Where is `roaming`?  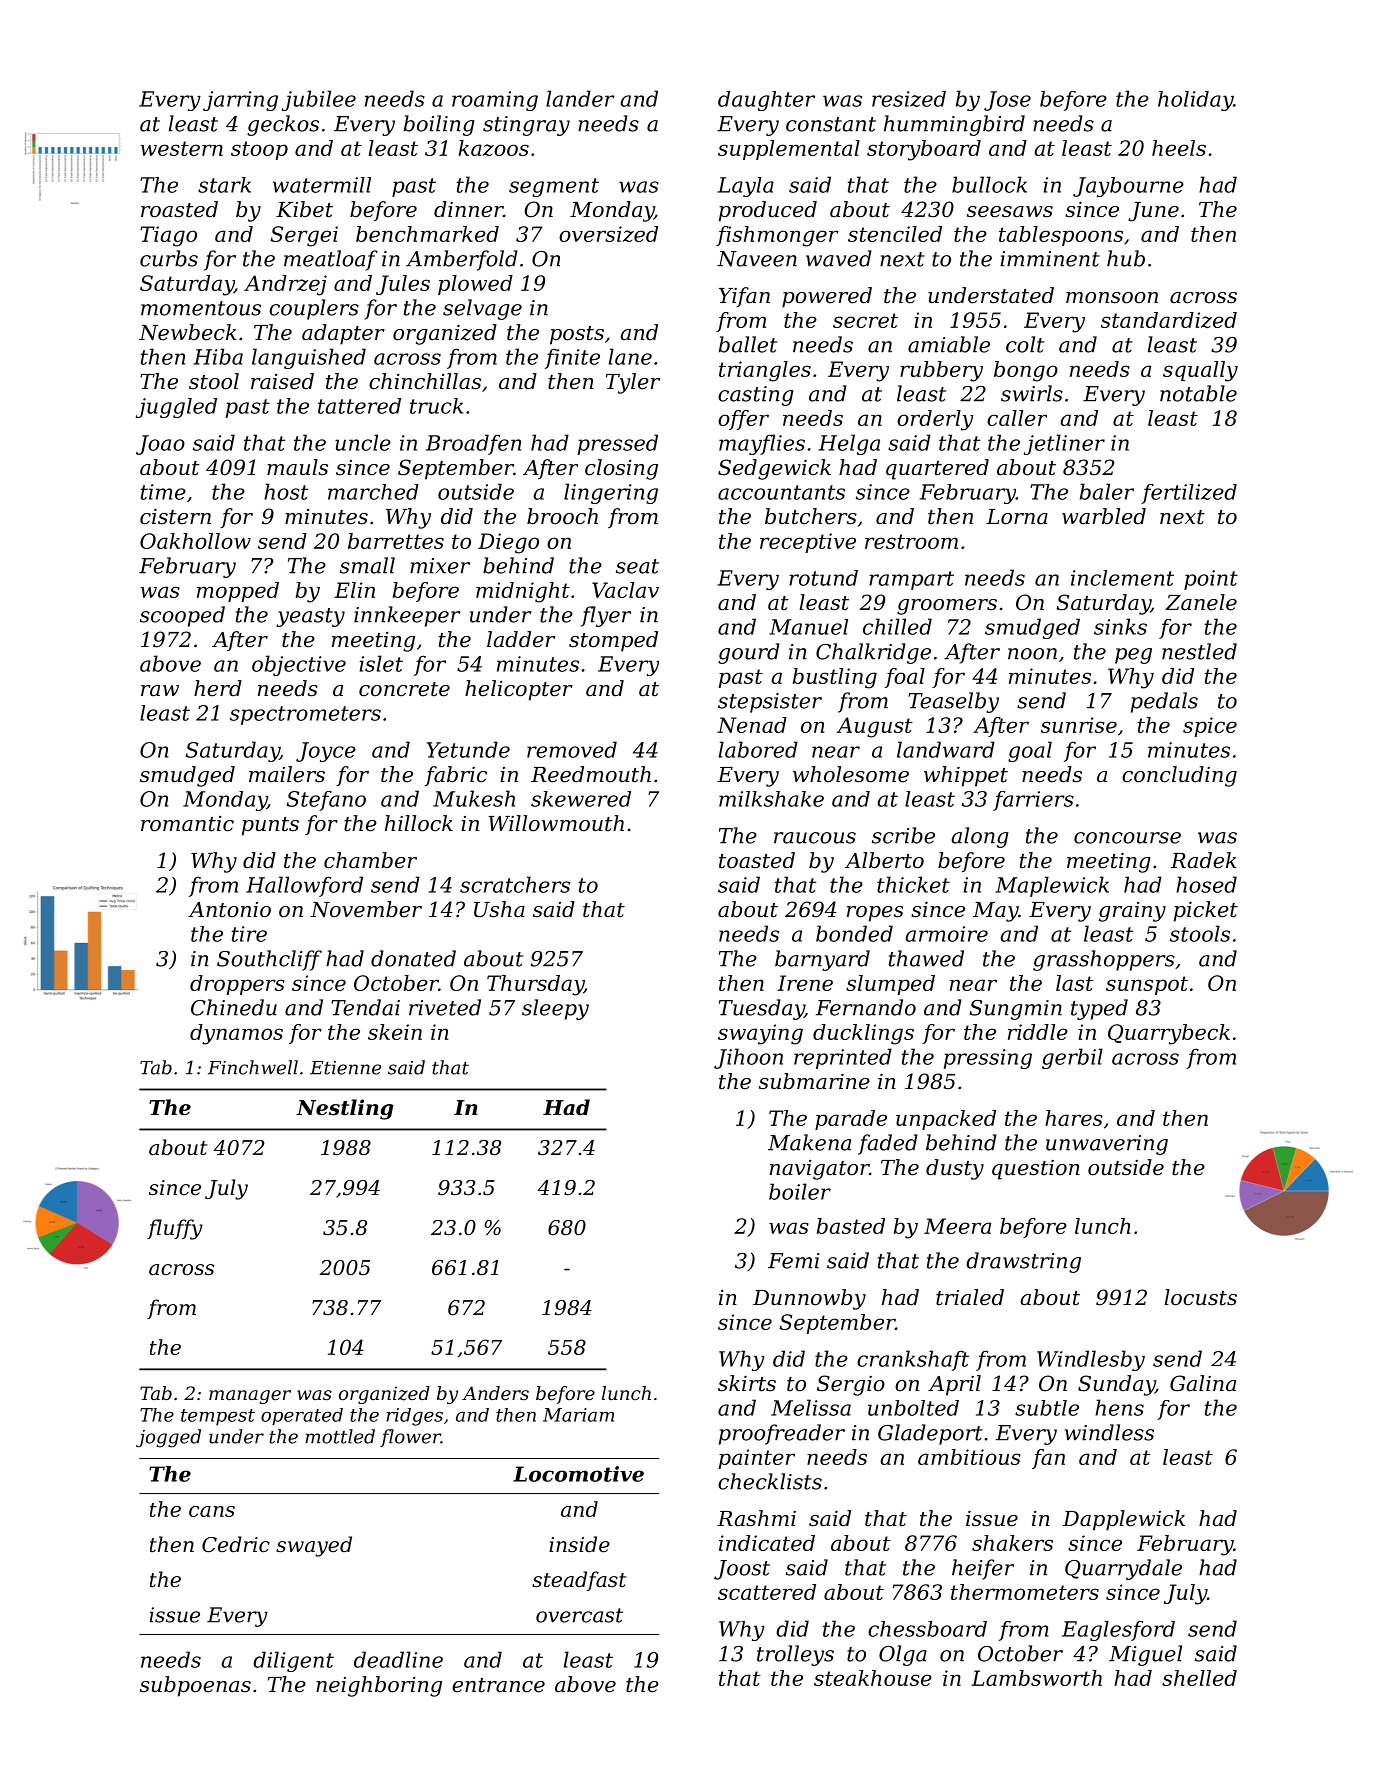
roaming is located at coordinates (495, 101).
